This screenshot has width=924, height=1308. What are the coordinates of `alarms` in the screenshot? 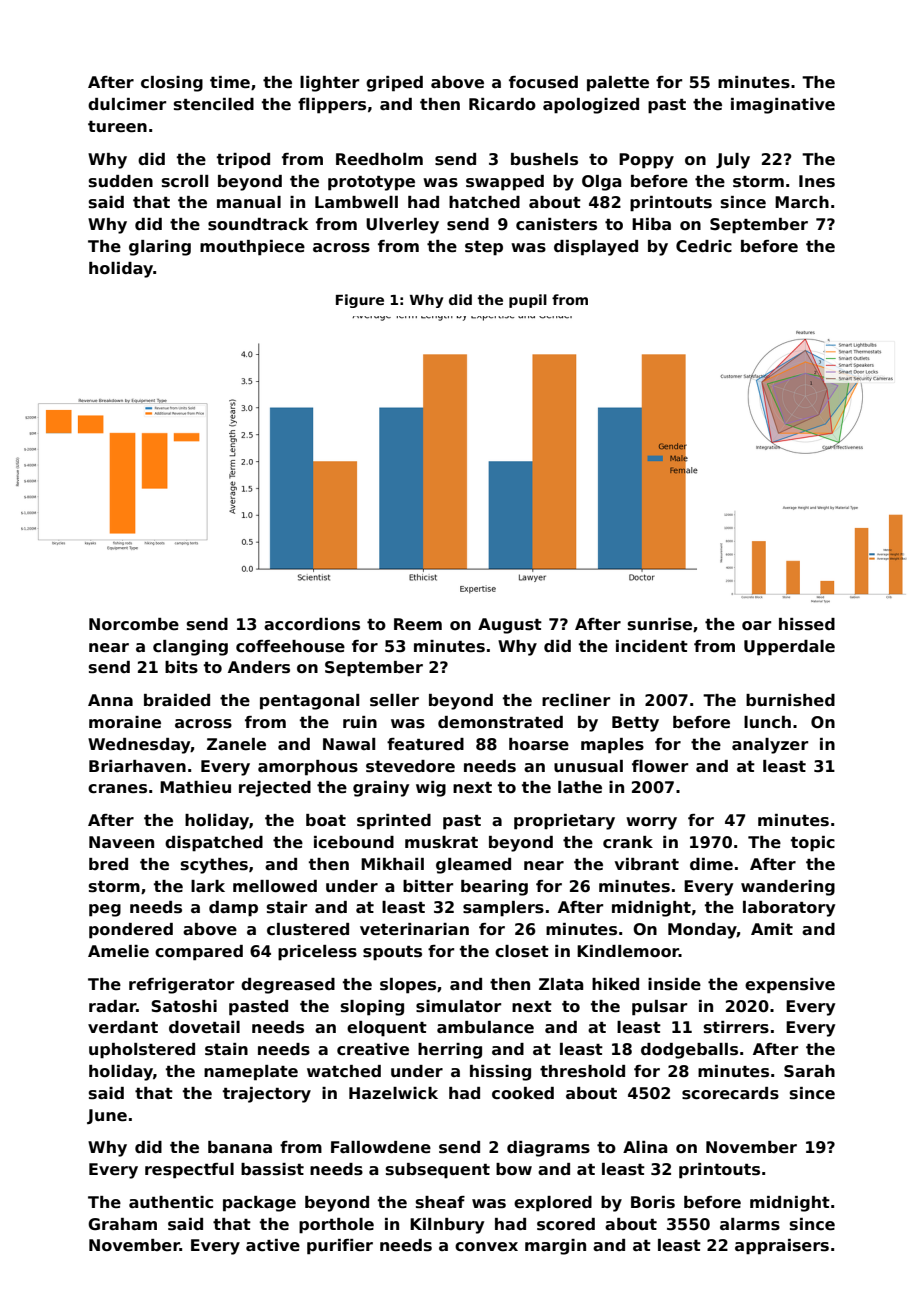 It's located at (750, 1224).
